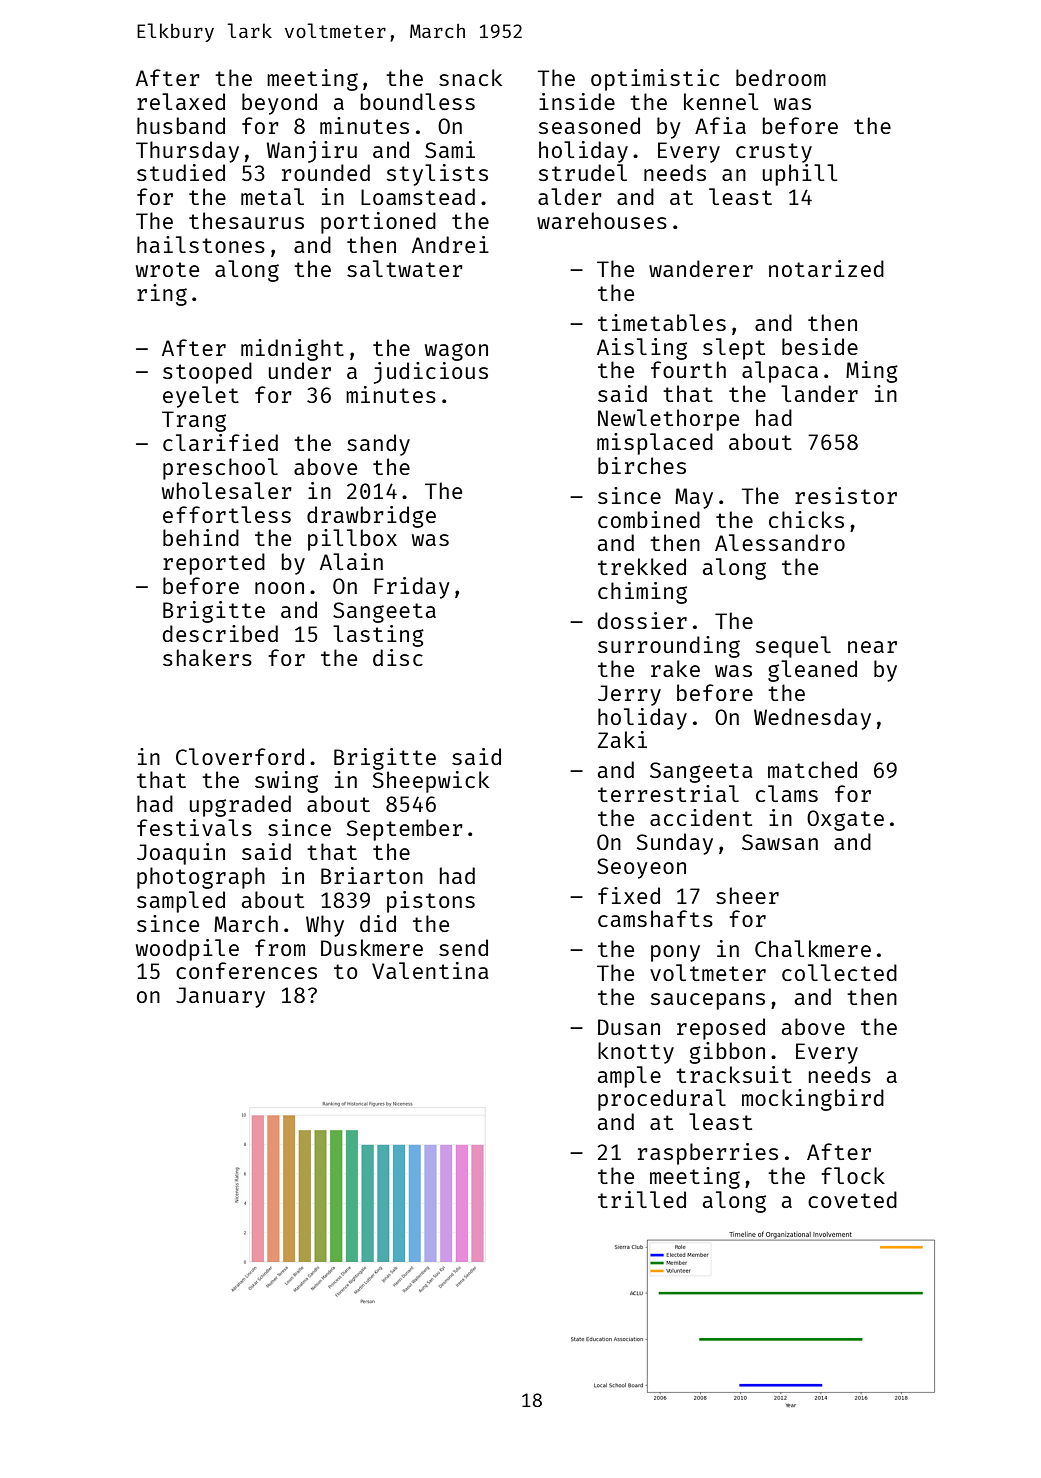  Describe the element at coordinates (826, 268) in the screenshot. I see `notarized` at that location.
